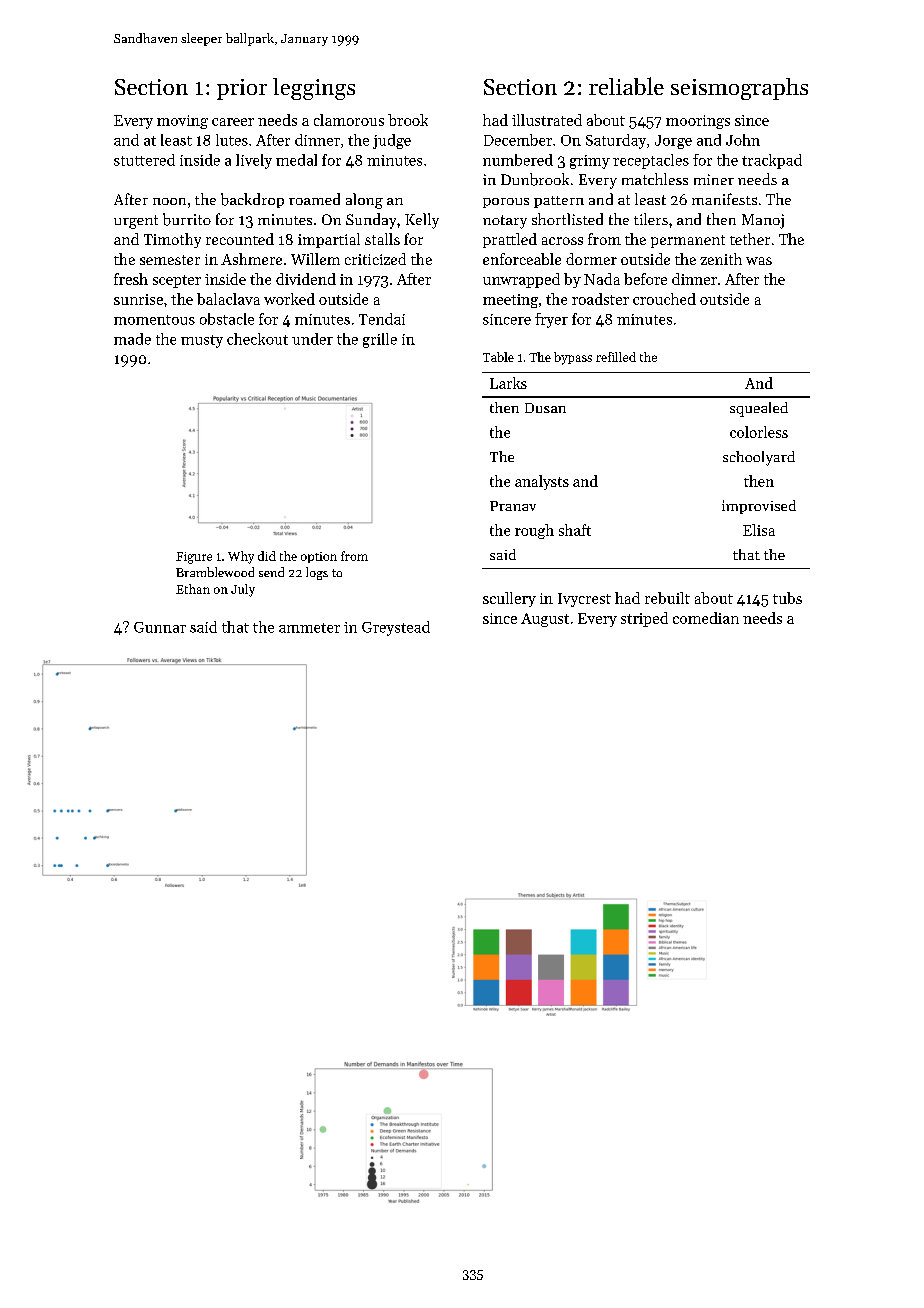 This screenshot has height=1308, width=924. Describe the element at coordinates (559, 202) in the screenshot. I see `pattern` at that location.
